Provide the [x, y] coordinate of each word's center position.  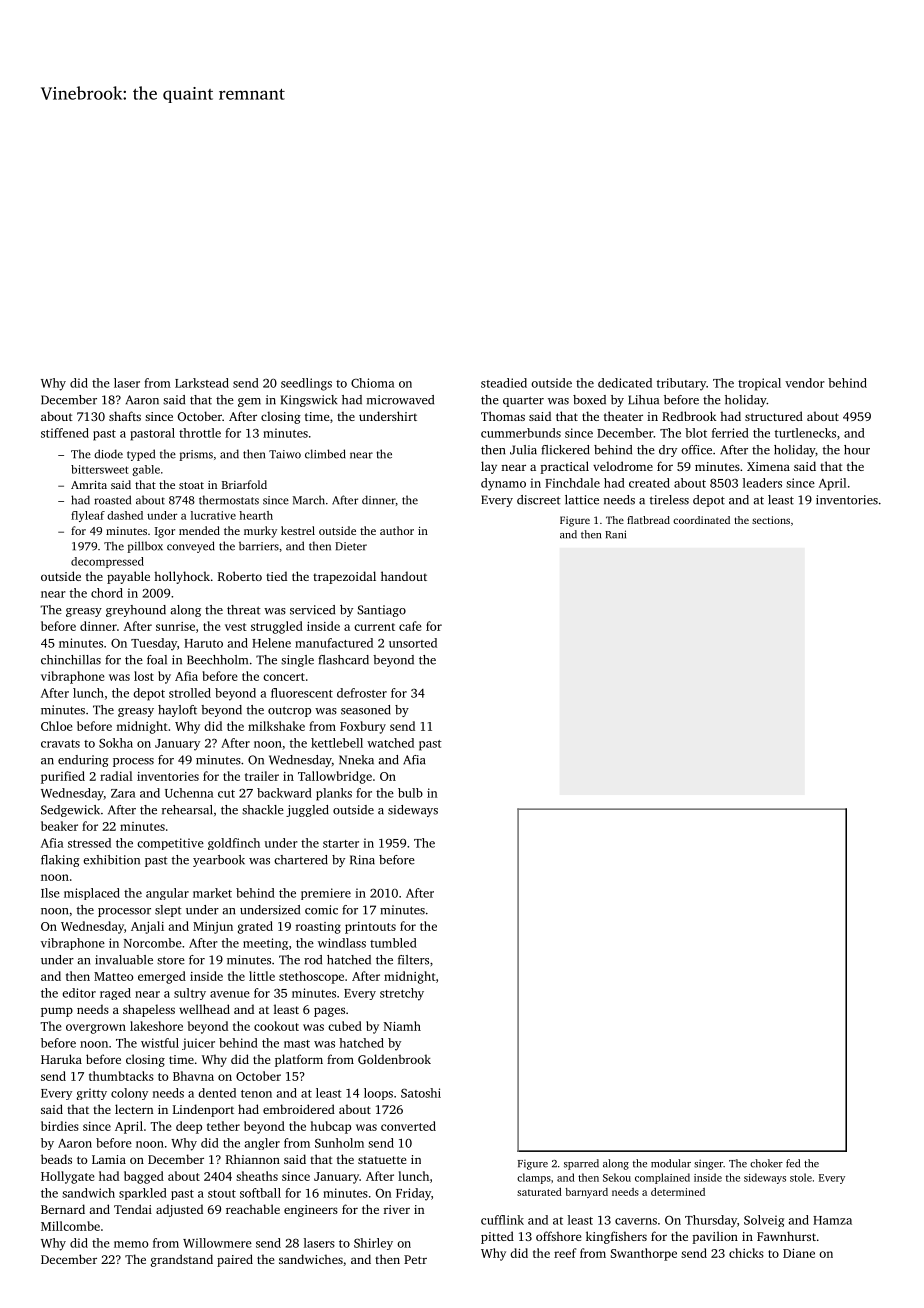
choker [766, 1163]
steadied [504, 383]
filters [413, 960]
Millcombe [70, 1226]
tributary [681, 384]
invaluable [124, 960]
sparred [581, 1164]
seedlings [306, 384]
